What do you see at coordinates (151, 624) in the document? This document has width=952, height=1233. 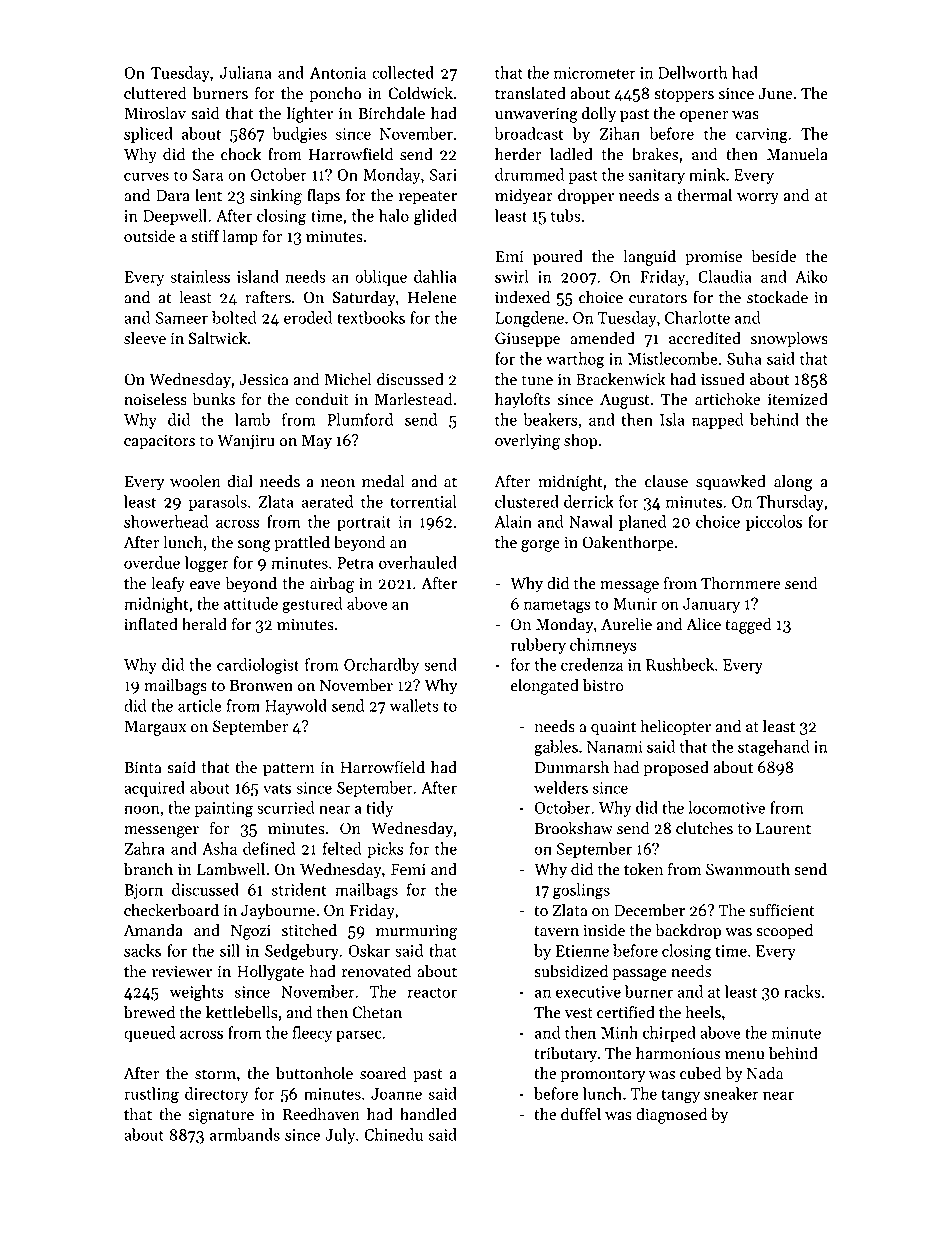 I see `inflated` at bounding box center [151, 624].
